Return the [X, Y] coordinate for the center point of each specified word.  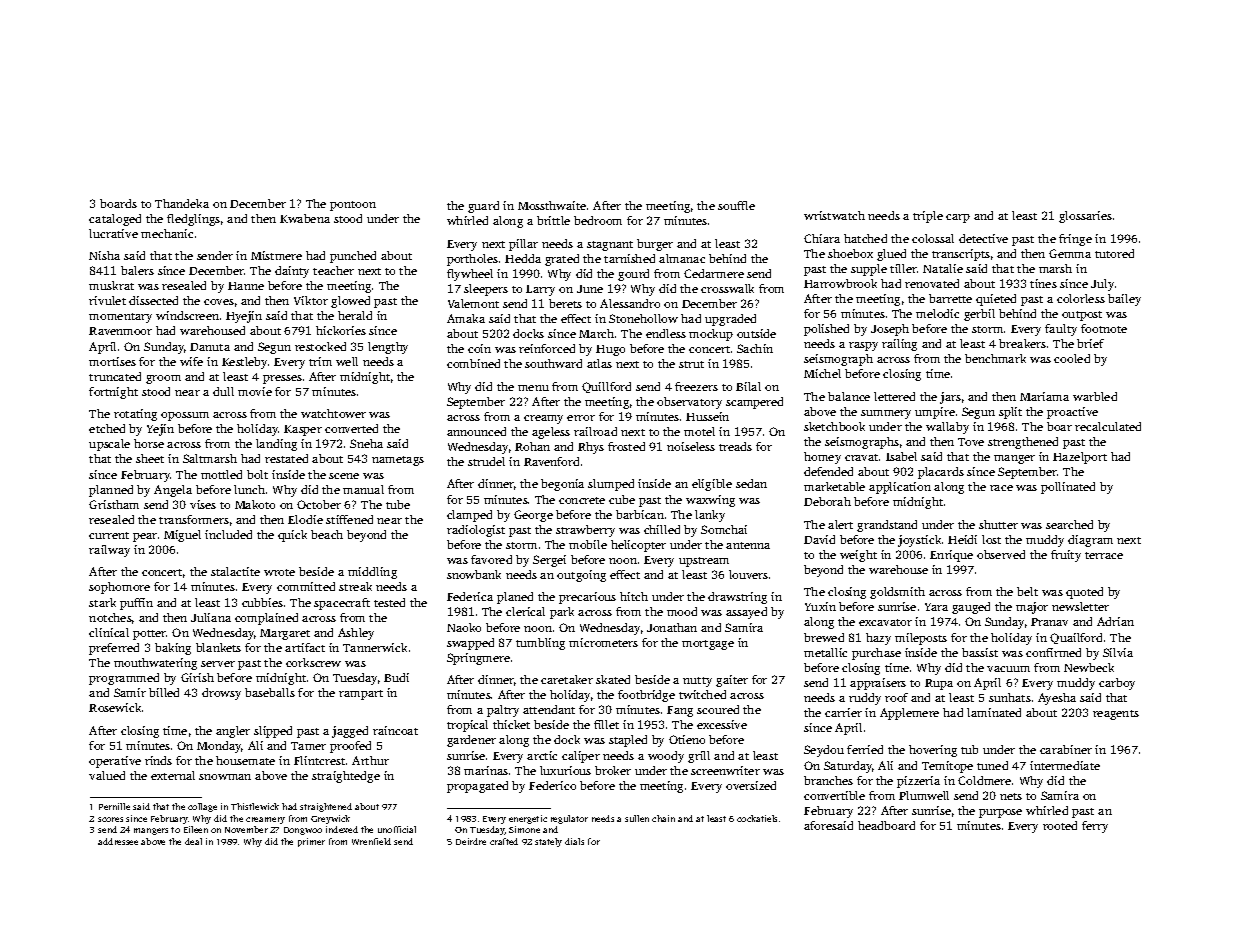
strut [691, 364]
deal [193, 841]
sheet [150, 458]
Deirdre [471, 841]
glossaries [1085, 217]
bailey [1124, 300]
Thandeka [182, 203]
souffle [736, 205]
